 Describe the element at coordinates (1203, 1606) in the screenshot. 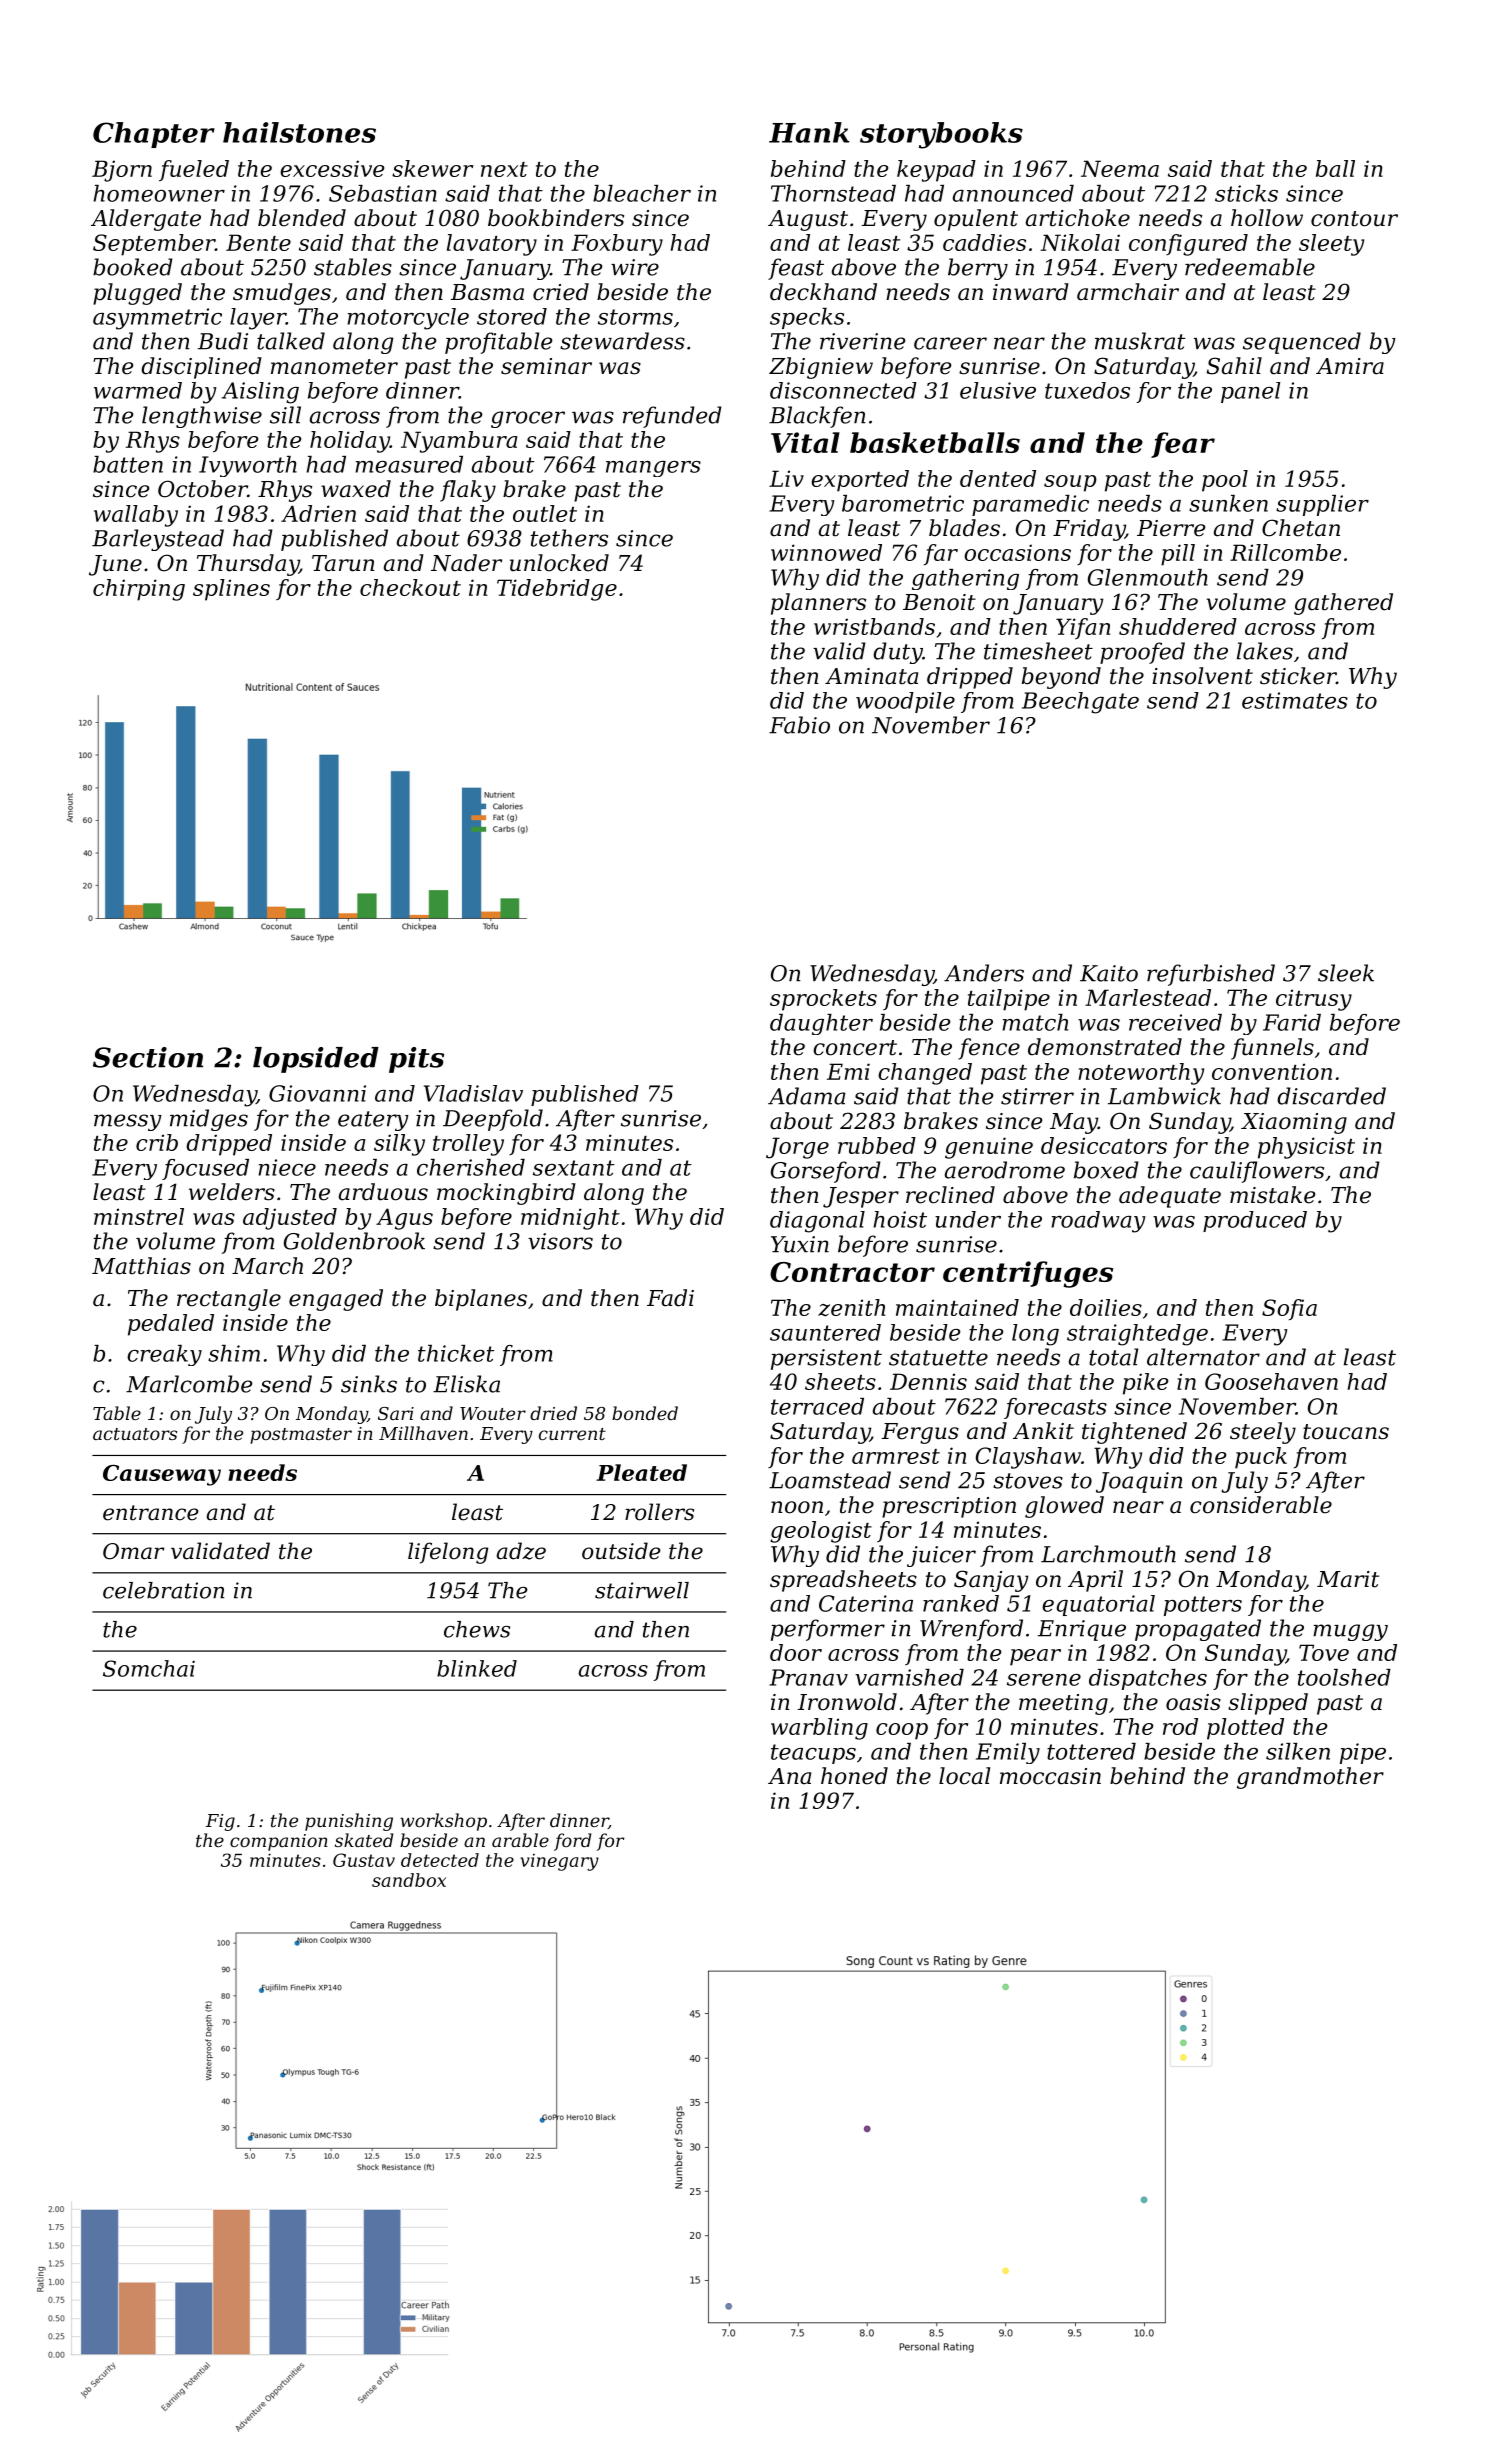

I see `potters` at that location.
